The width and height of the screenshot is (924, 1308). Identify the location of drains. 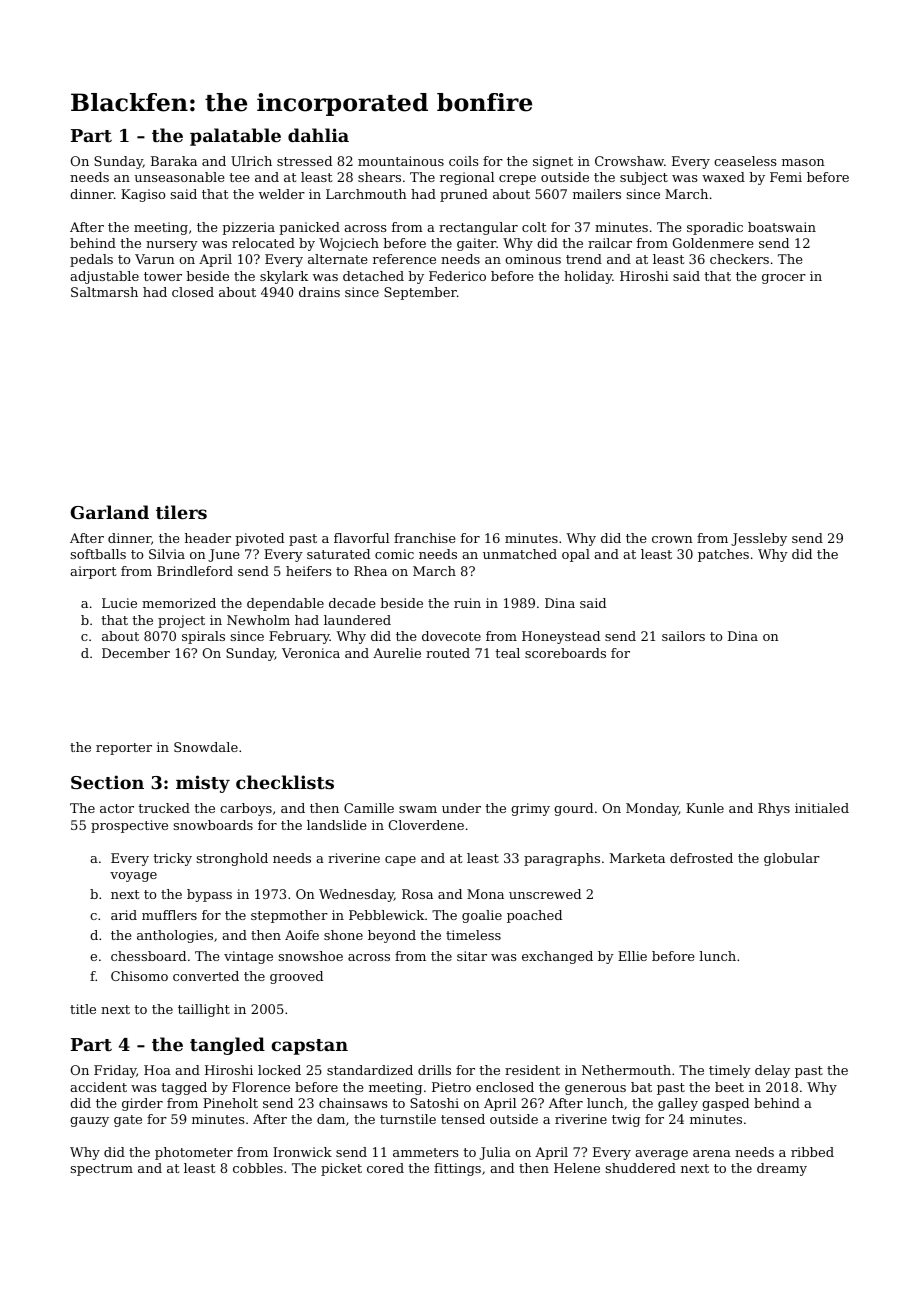
(319, 292).
